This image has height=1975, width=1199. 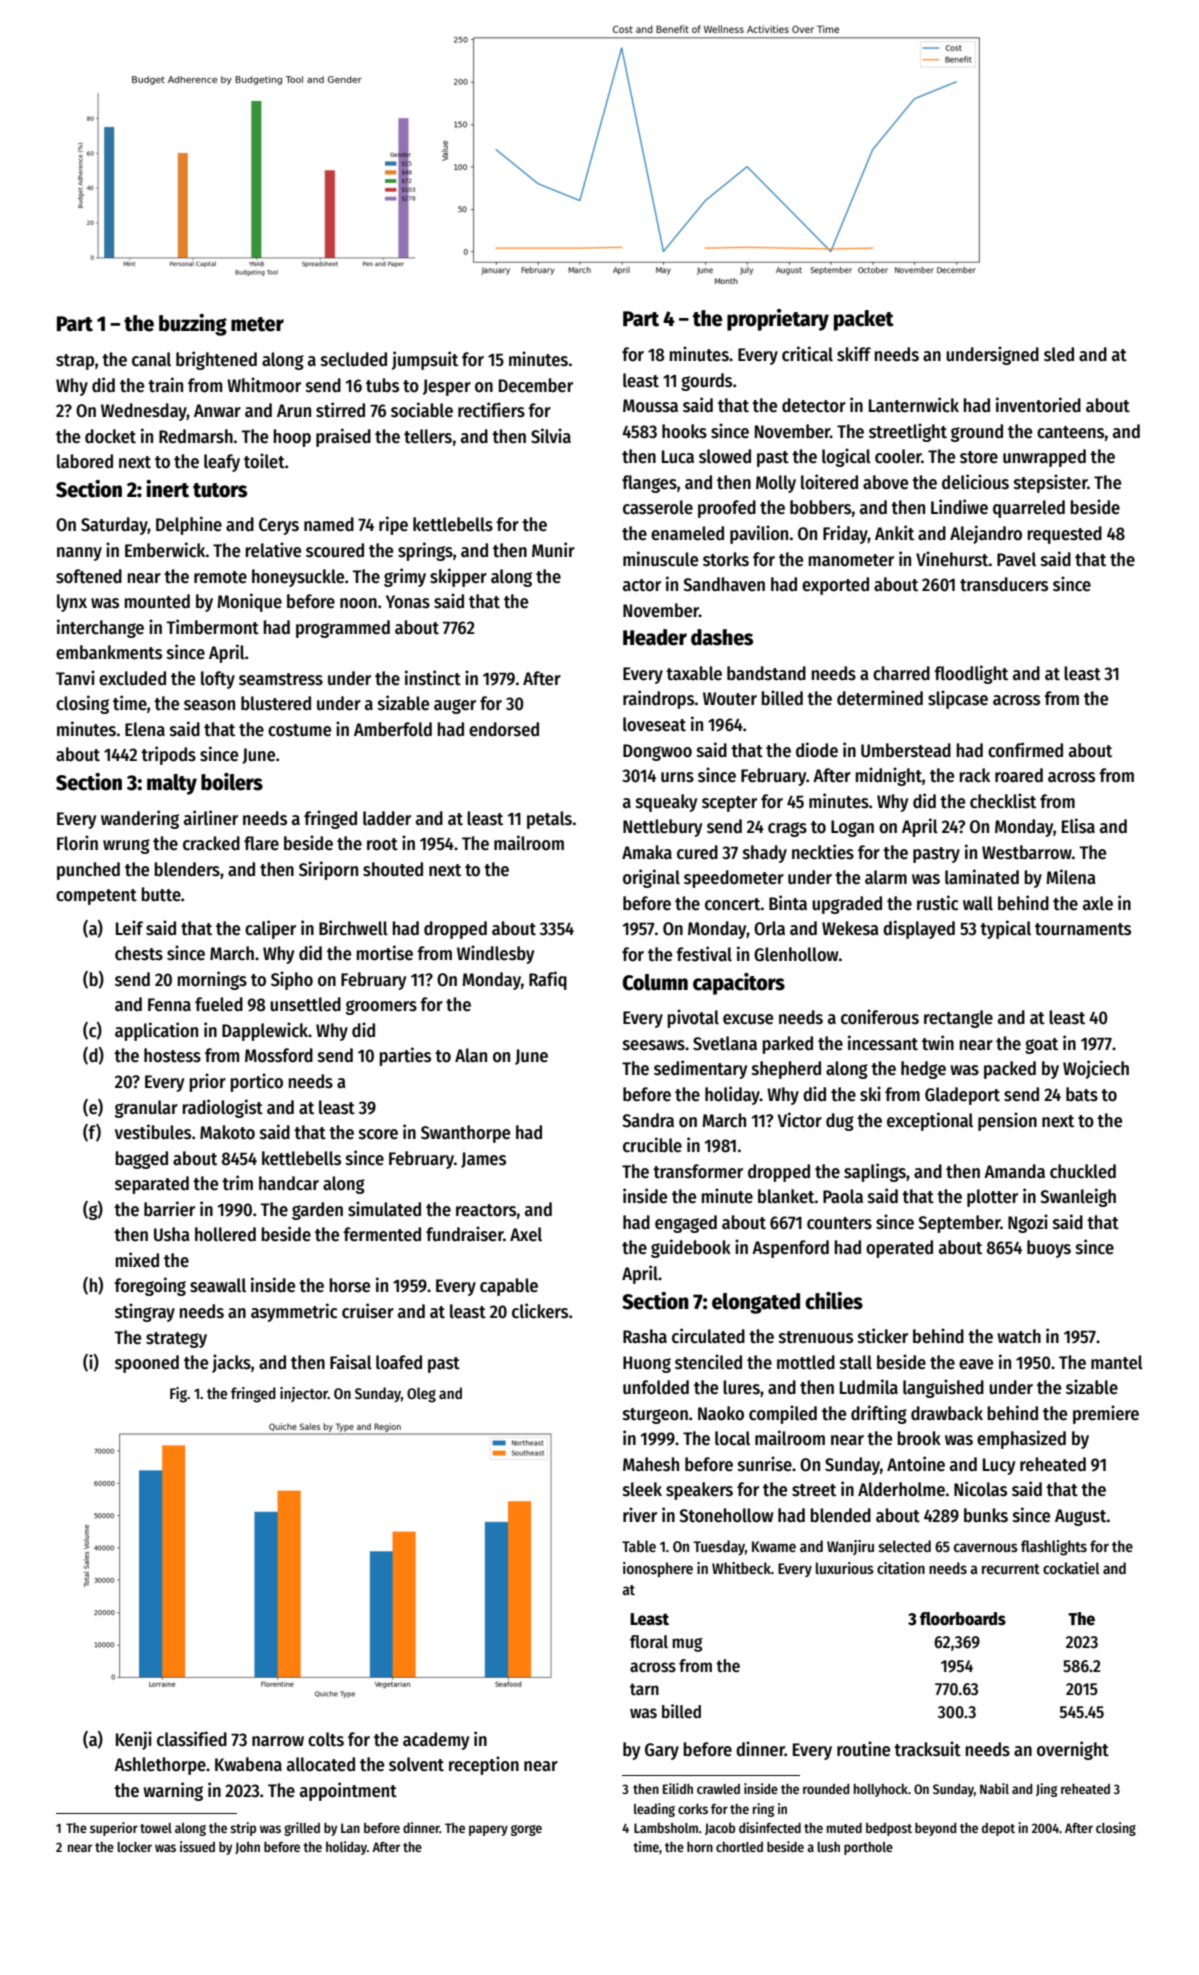 I want to click on confirmed, so click(x=1025, y=750).
